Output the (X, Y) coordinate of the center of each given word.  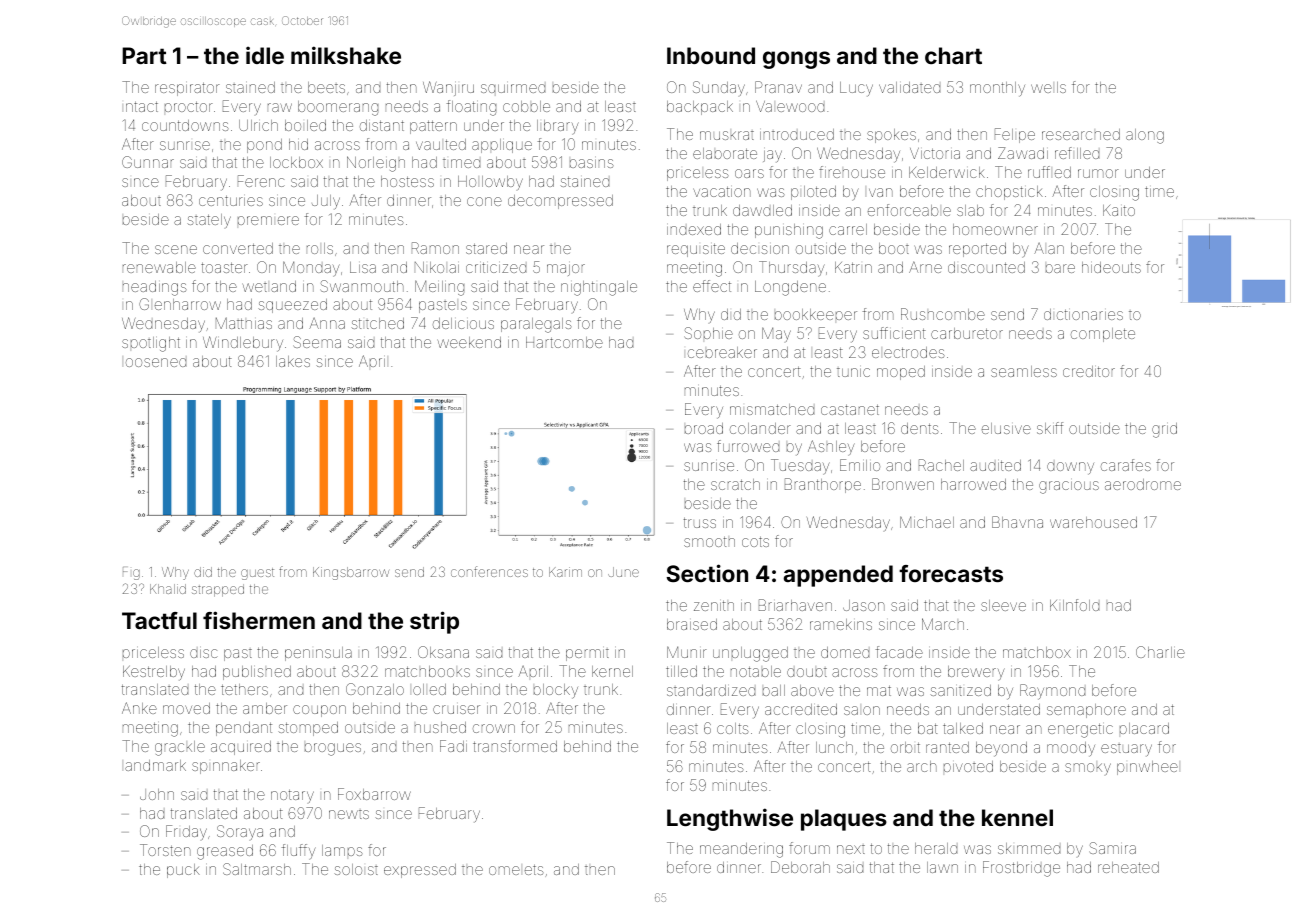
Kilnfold (1074, 605)
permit (587, 655)
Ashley (831, 448)
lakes (293, 361)
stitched (377, 323)
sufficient (894, 333)
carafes (1126, 465)
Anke (139, 708)
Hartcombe (564, 342)
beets (326, 87)
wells (1048, 87)
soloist (356, 869)
